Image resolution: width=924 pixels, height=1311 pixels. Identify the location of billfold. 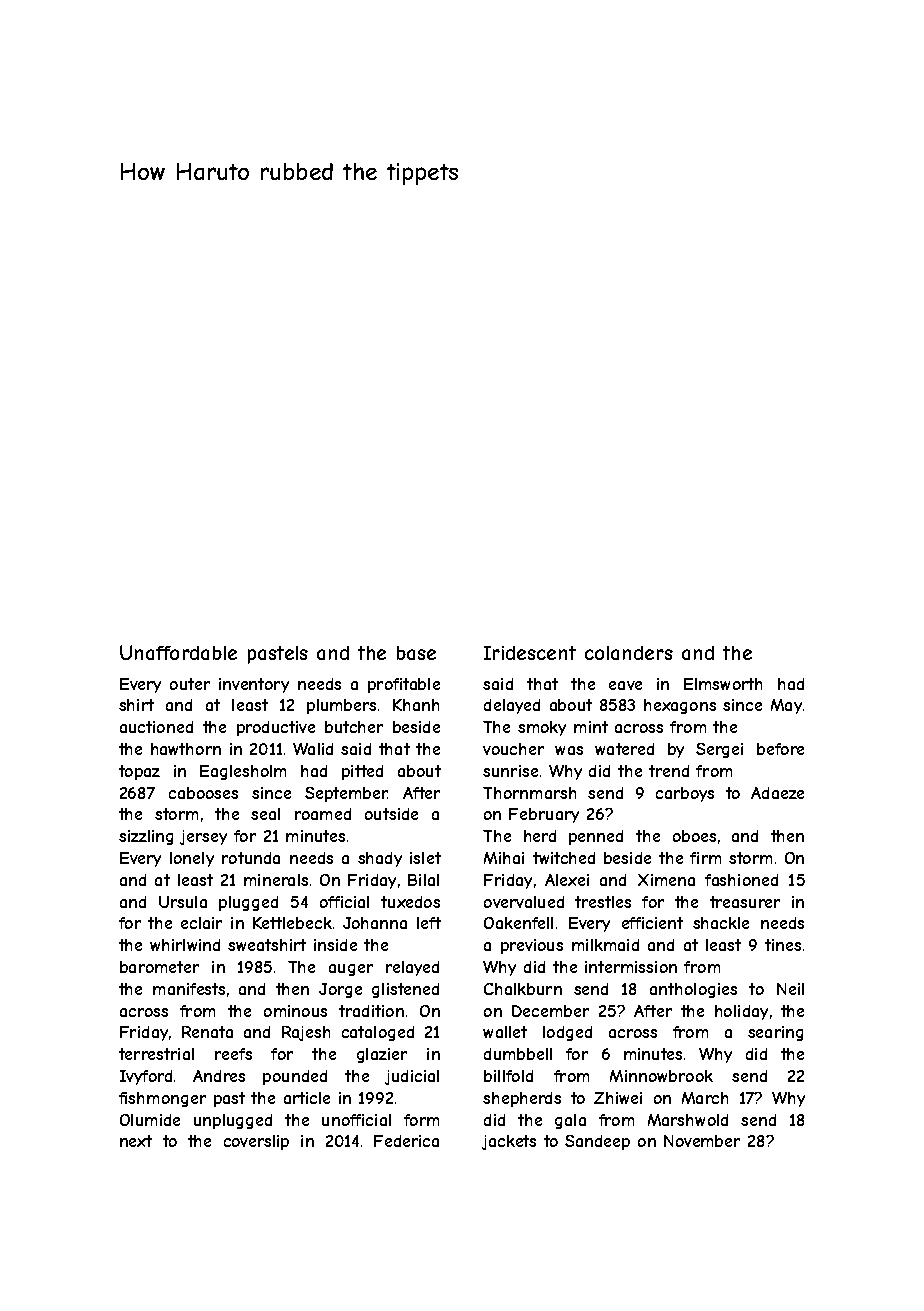
(508, 1076).
